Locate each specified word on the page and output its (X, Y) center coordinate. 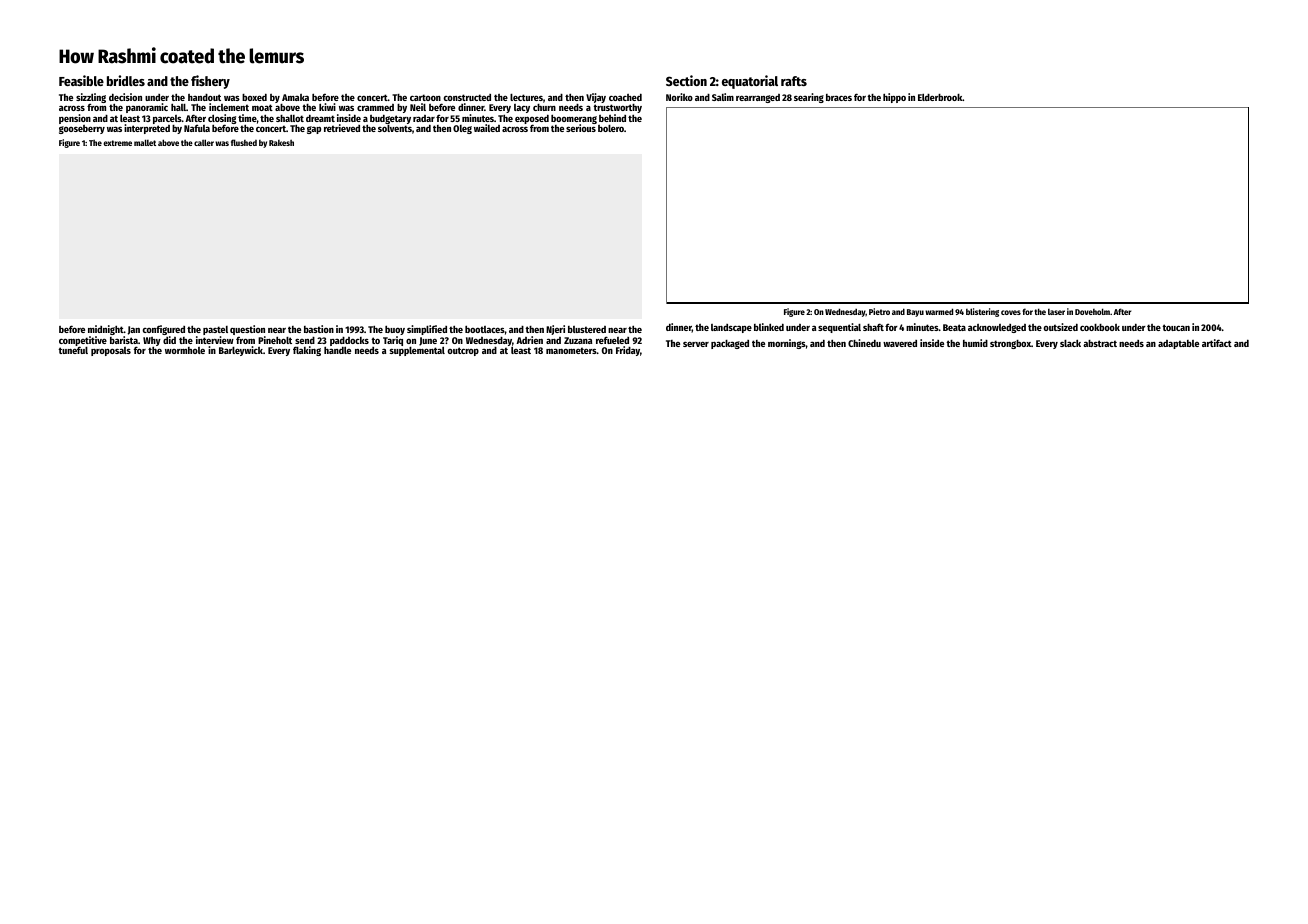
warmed (939, 311)
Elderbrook (940, 97)
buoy (395, 330)
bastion (319, 329)
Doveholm (1092, 311)
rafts (794, 81)
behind (612, 118)
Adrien (529, 340)
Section (686, 80)
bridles (126, 80)
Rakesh (281, 142)
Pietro (879, 311)
